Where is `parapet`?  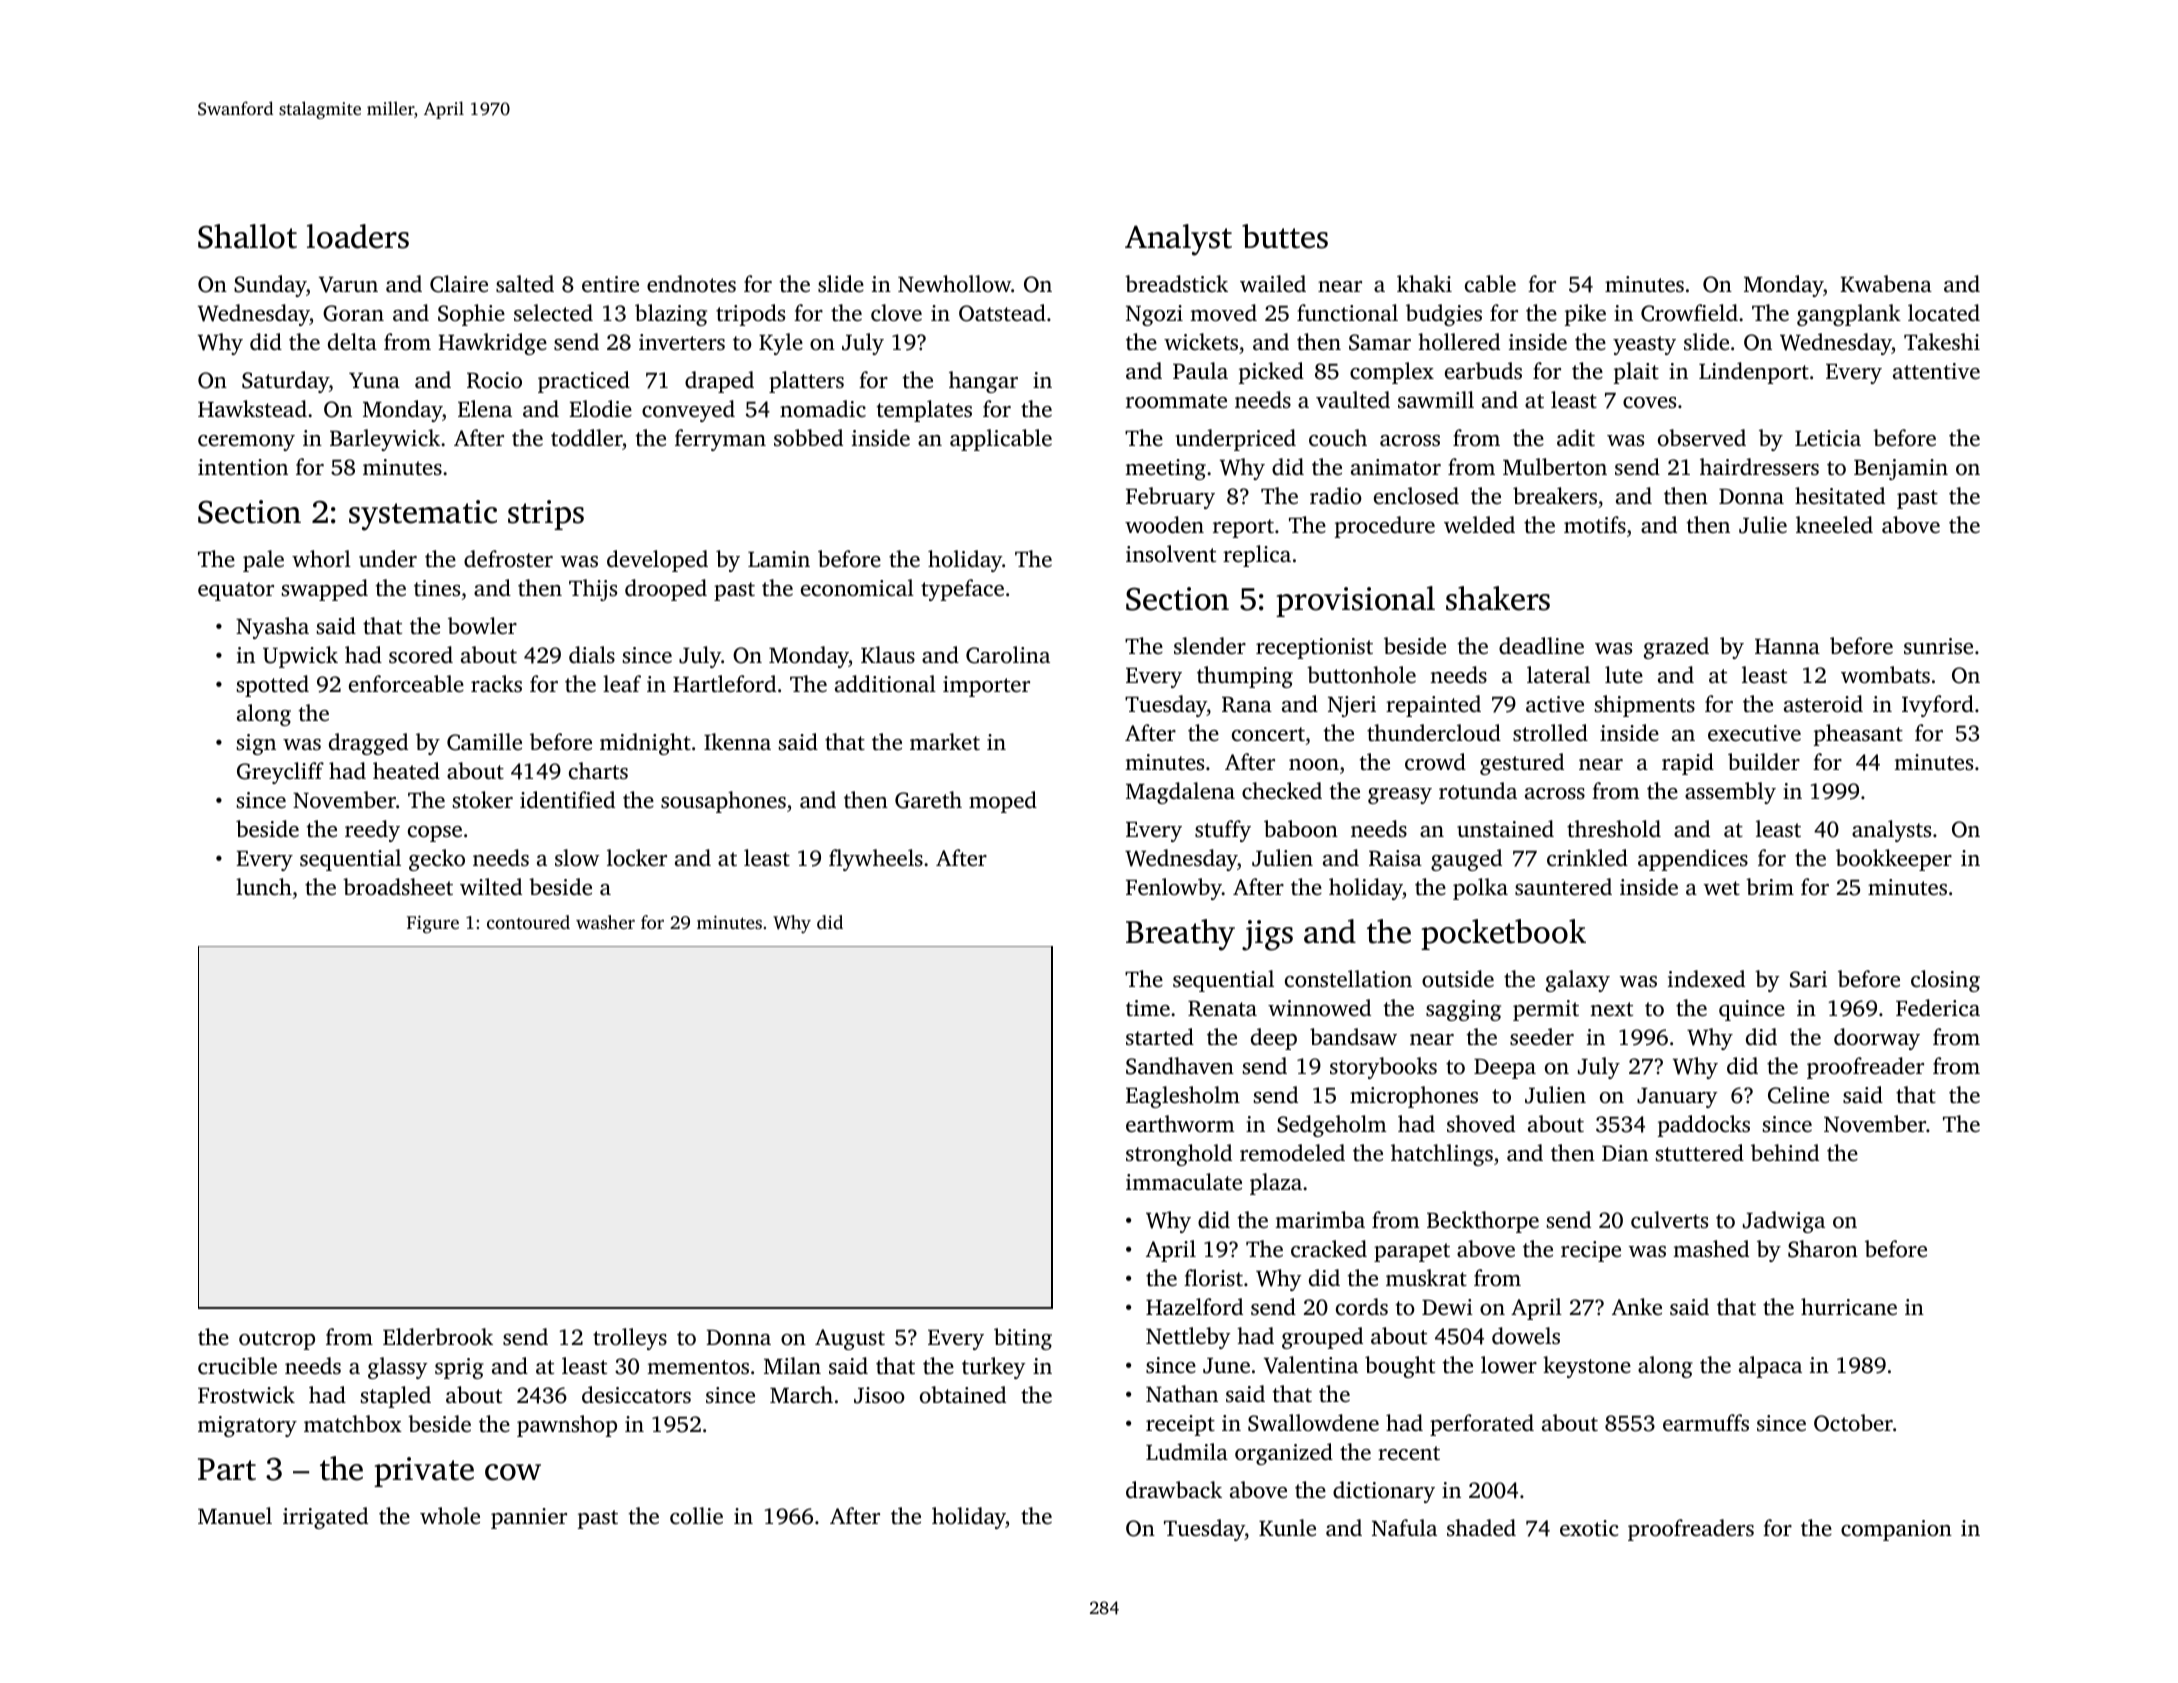
parapet is located at coordinates (1412, 1252).
